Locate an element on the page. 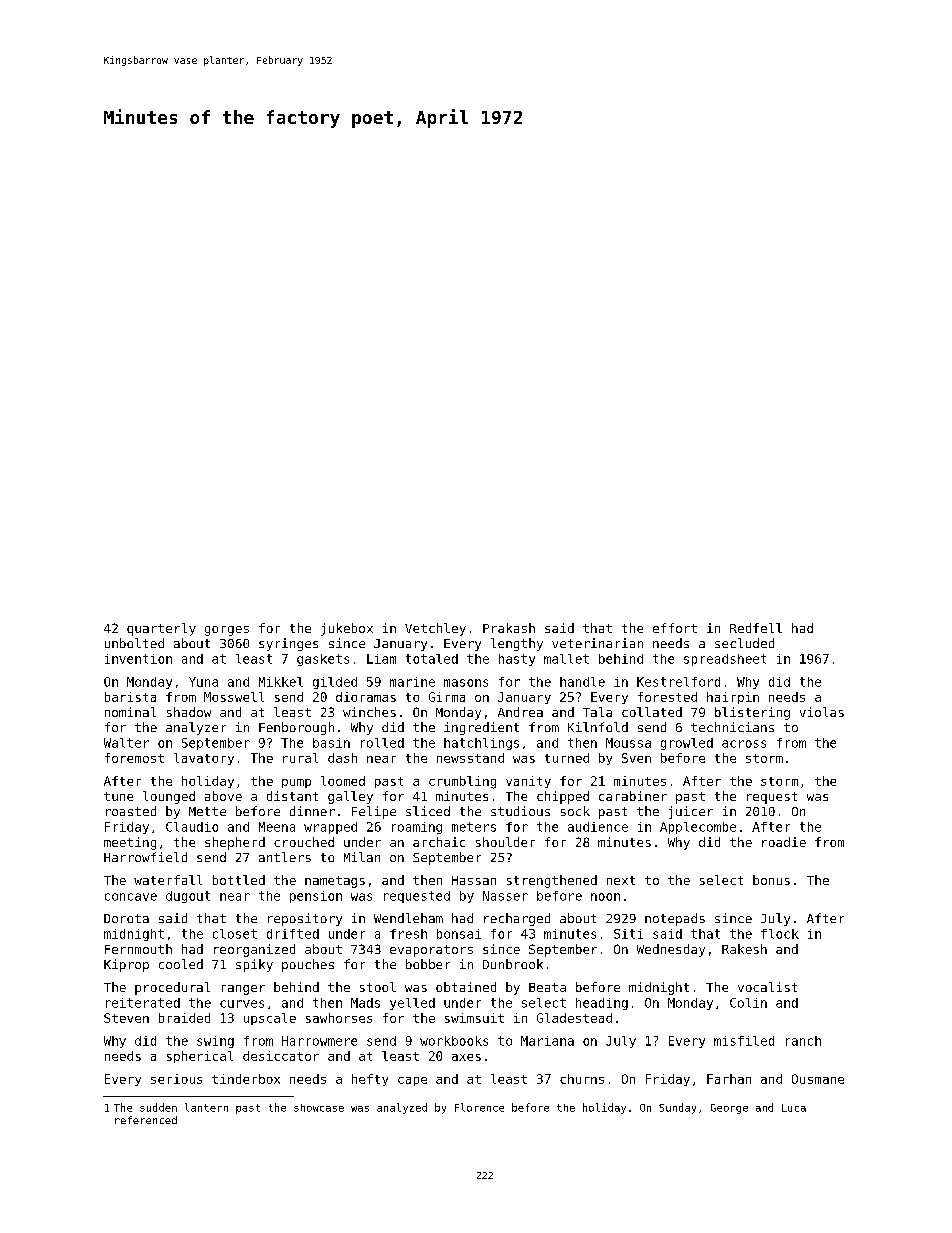  unbolted is located at coordinates (134, 643).
